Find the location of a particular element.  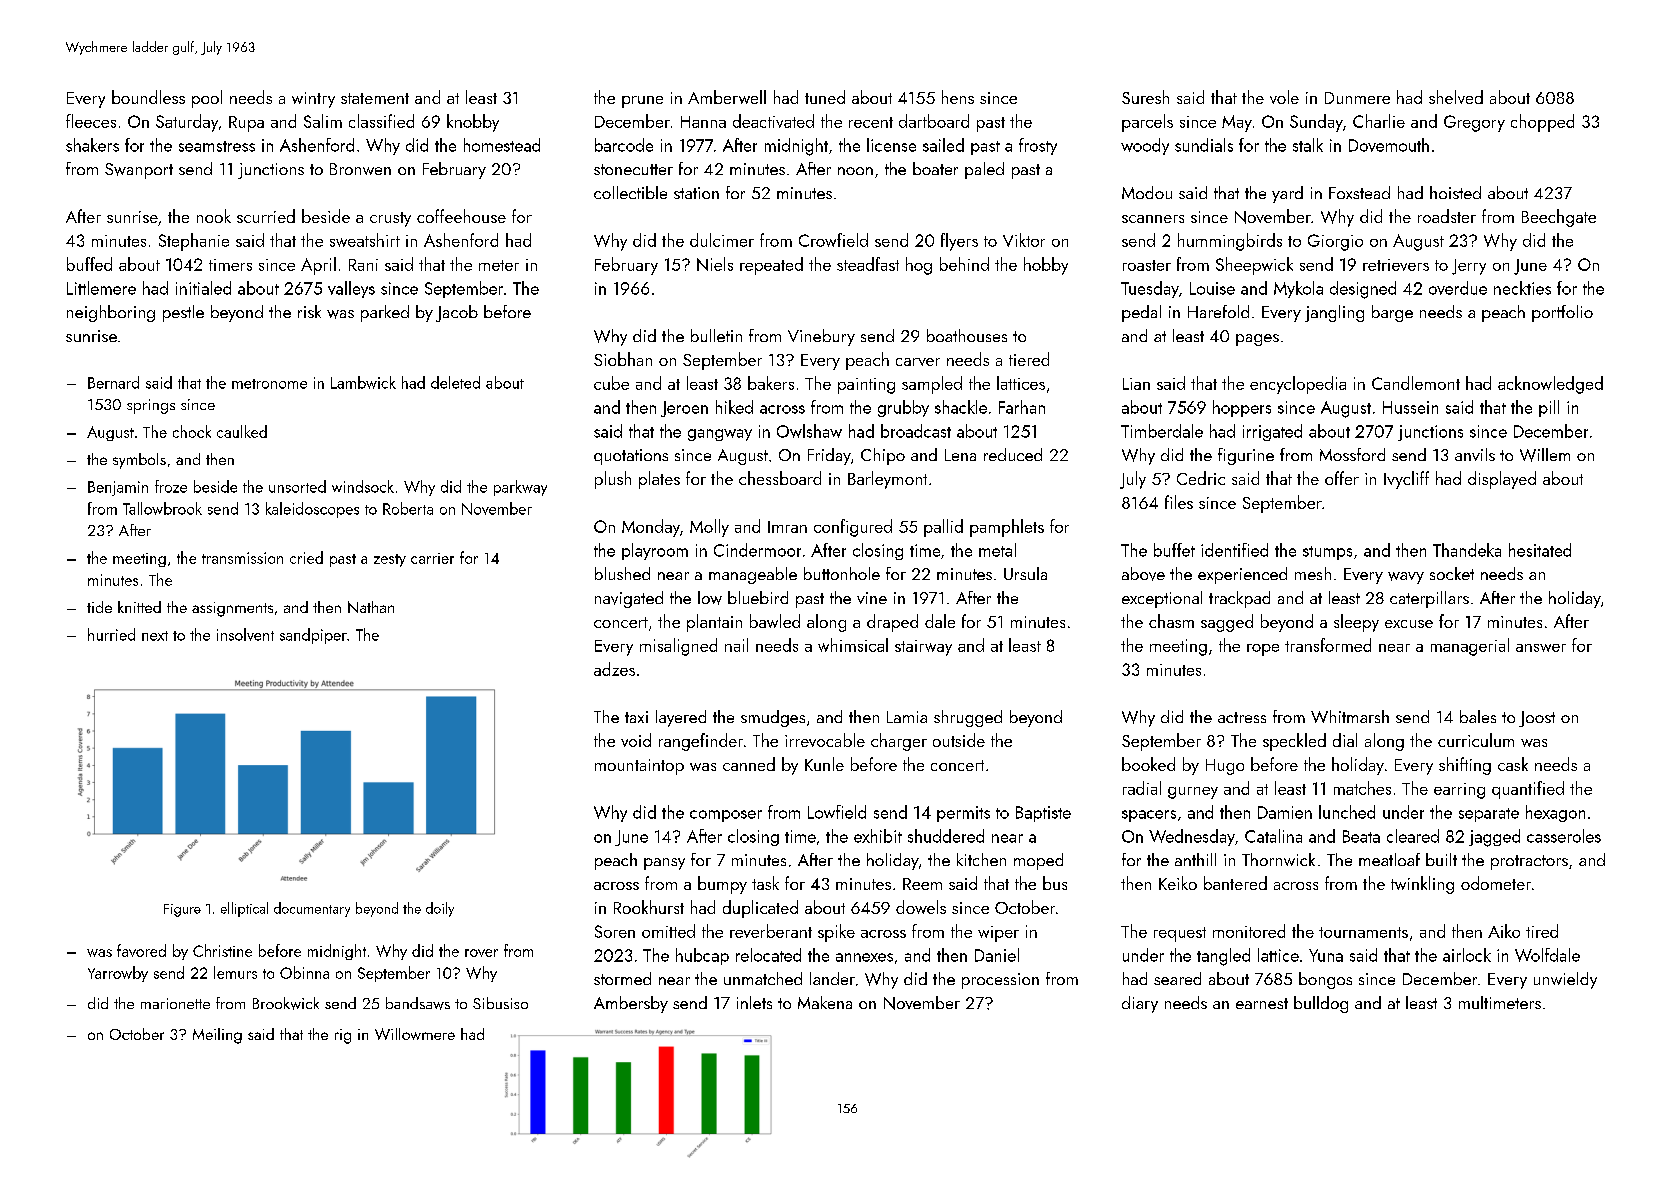

Meiling is located at coordinates (217, 1036).
